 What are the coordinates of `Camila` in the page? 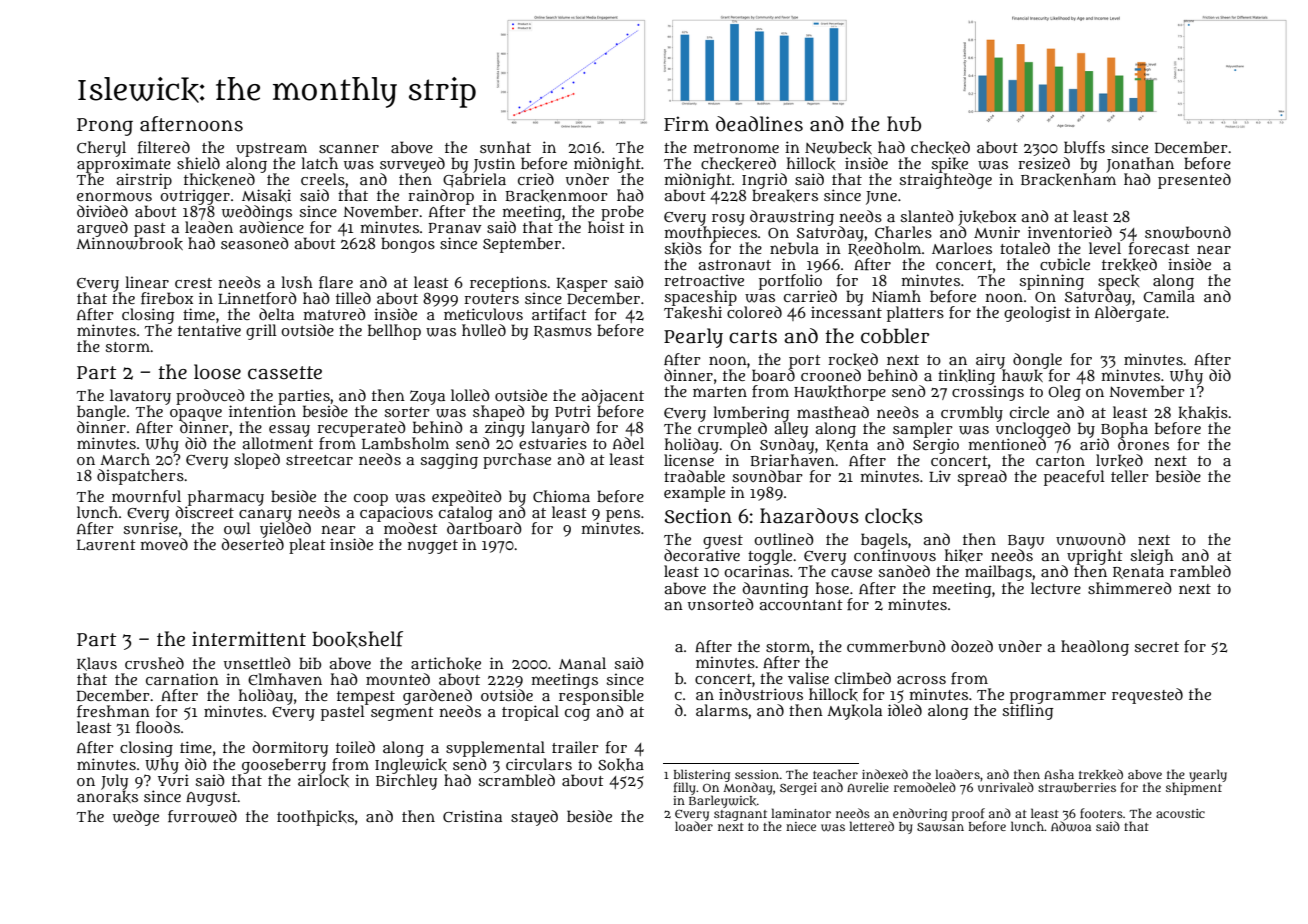 It's located at (1169, 296).
